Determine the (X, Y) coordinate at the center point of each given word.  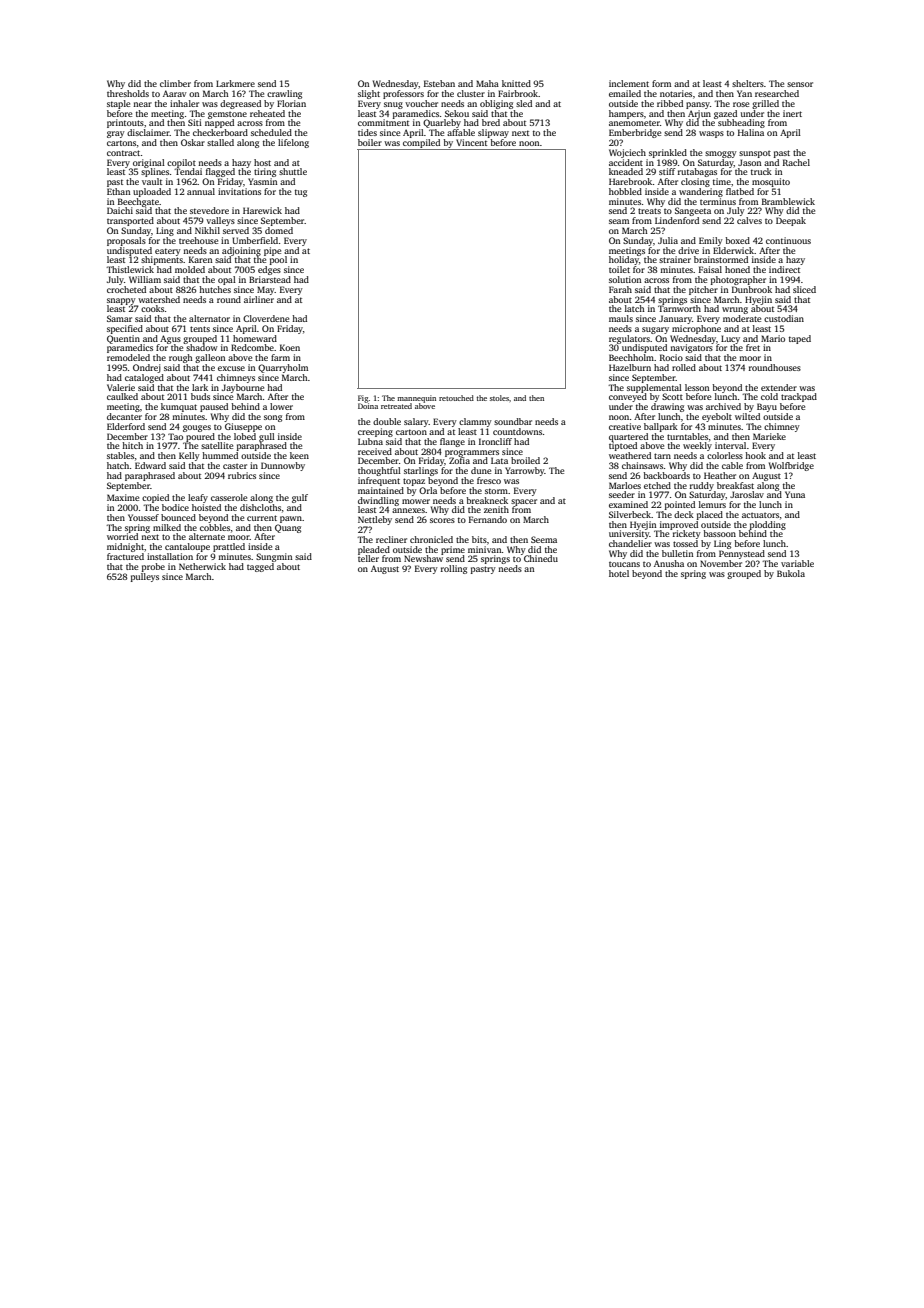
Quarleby (442, 123)
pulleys (145, 577)
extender (779, 387)
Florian (291, 103)
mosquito (771, 182)
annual (201, 191)
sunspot (755, 154)
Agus (170, 339)
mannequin (416, 399)
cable (732, 465)
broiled (525, 460)
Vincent (471, 142)
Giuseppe (243, 427)
